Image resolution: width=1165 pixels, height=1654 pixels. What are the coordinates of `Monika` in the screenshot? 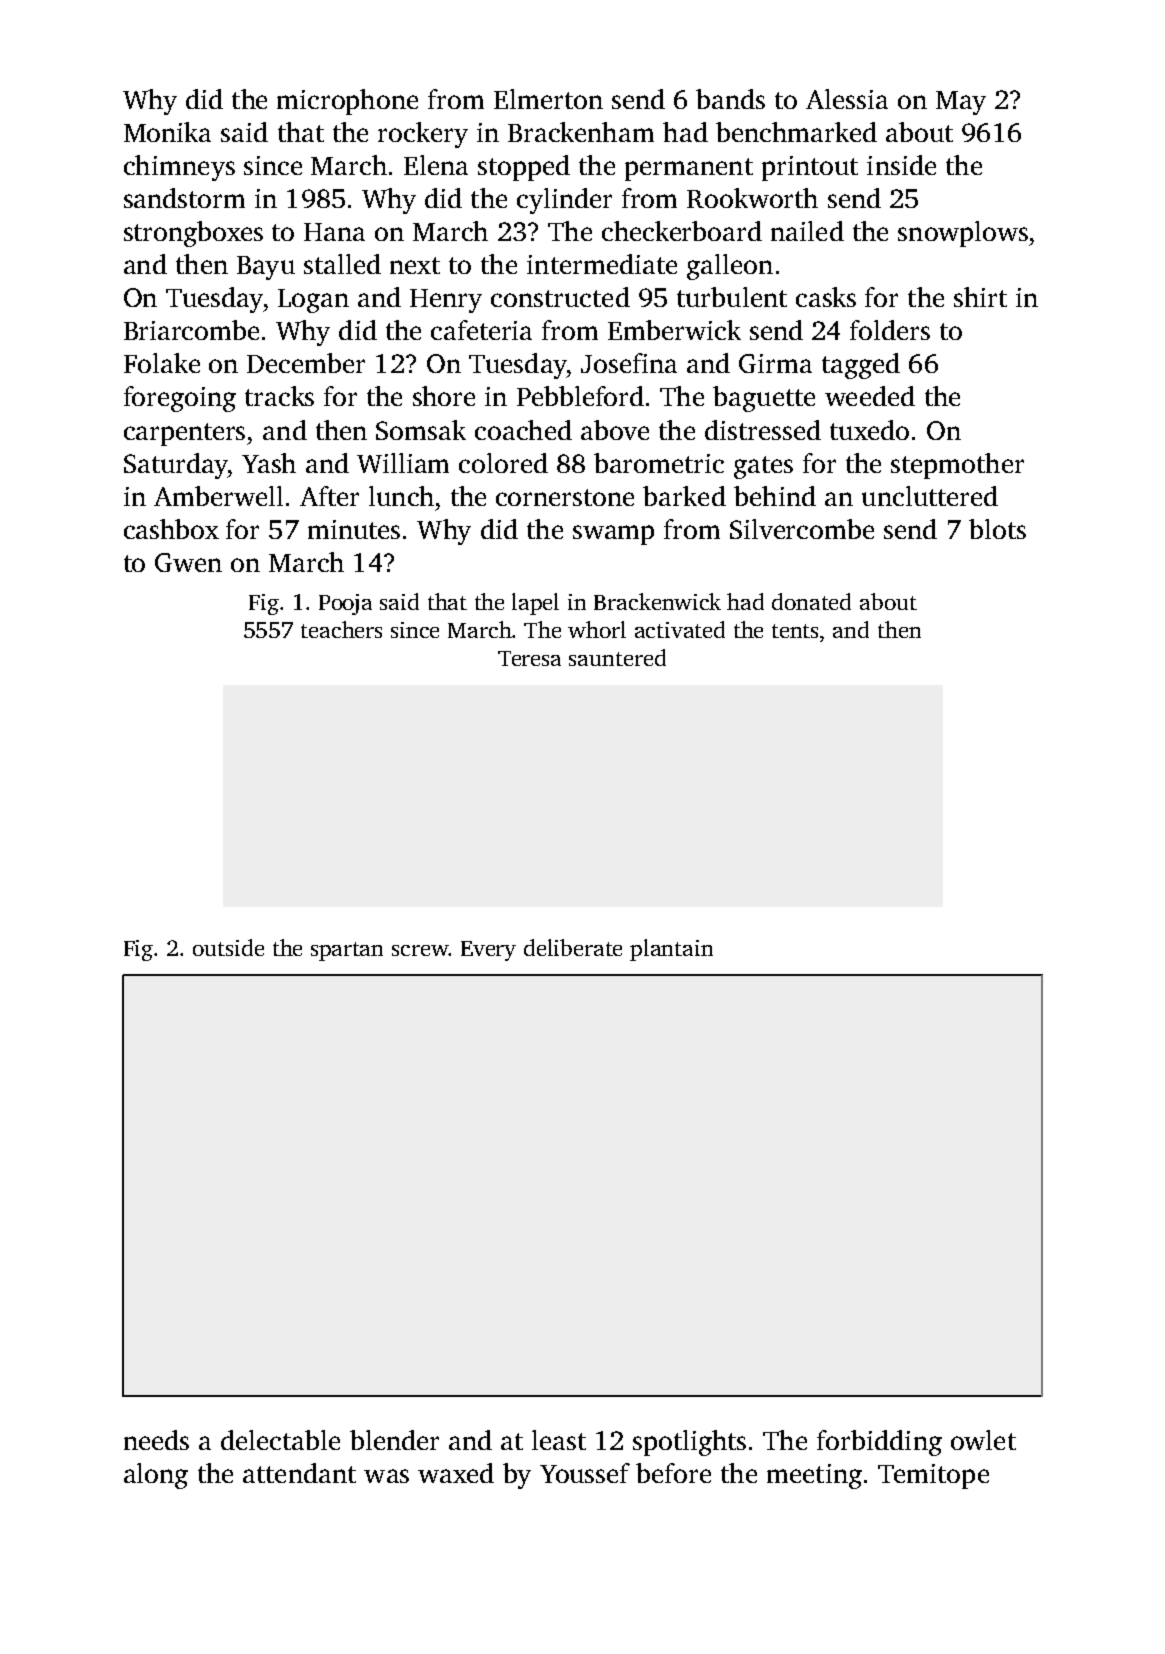 It's located at (167, 132).
